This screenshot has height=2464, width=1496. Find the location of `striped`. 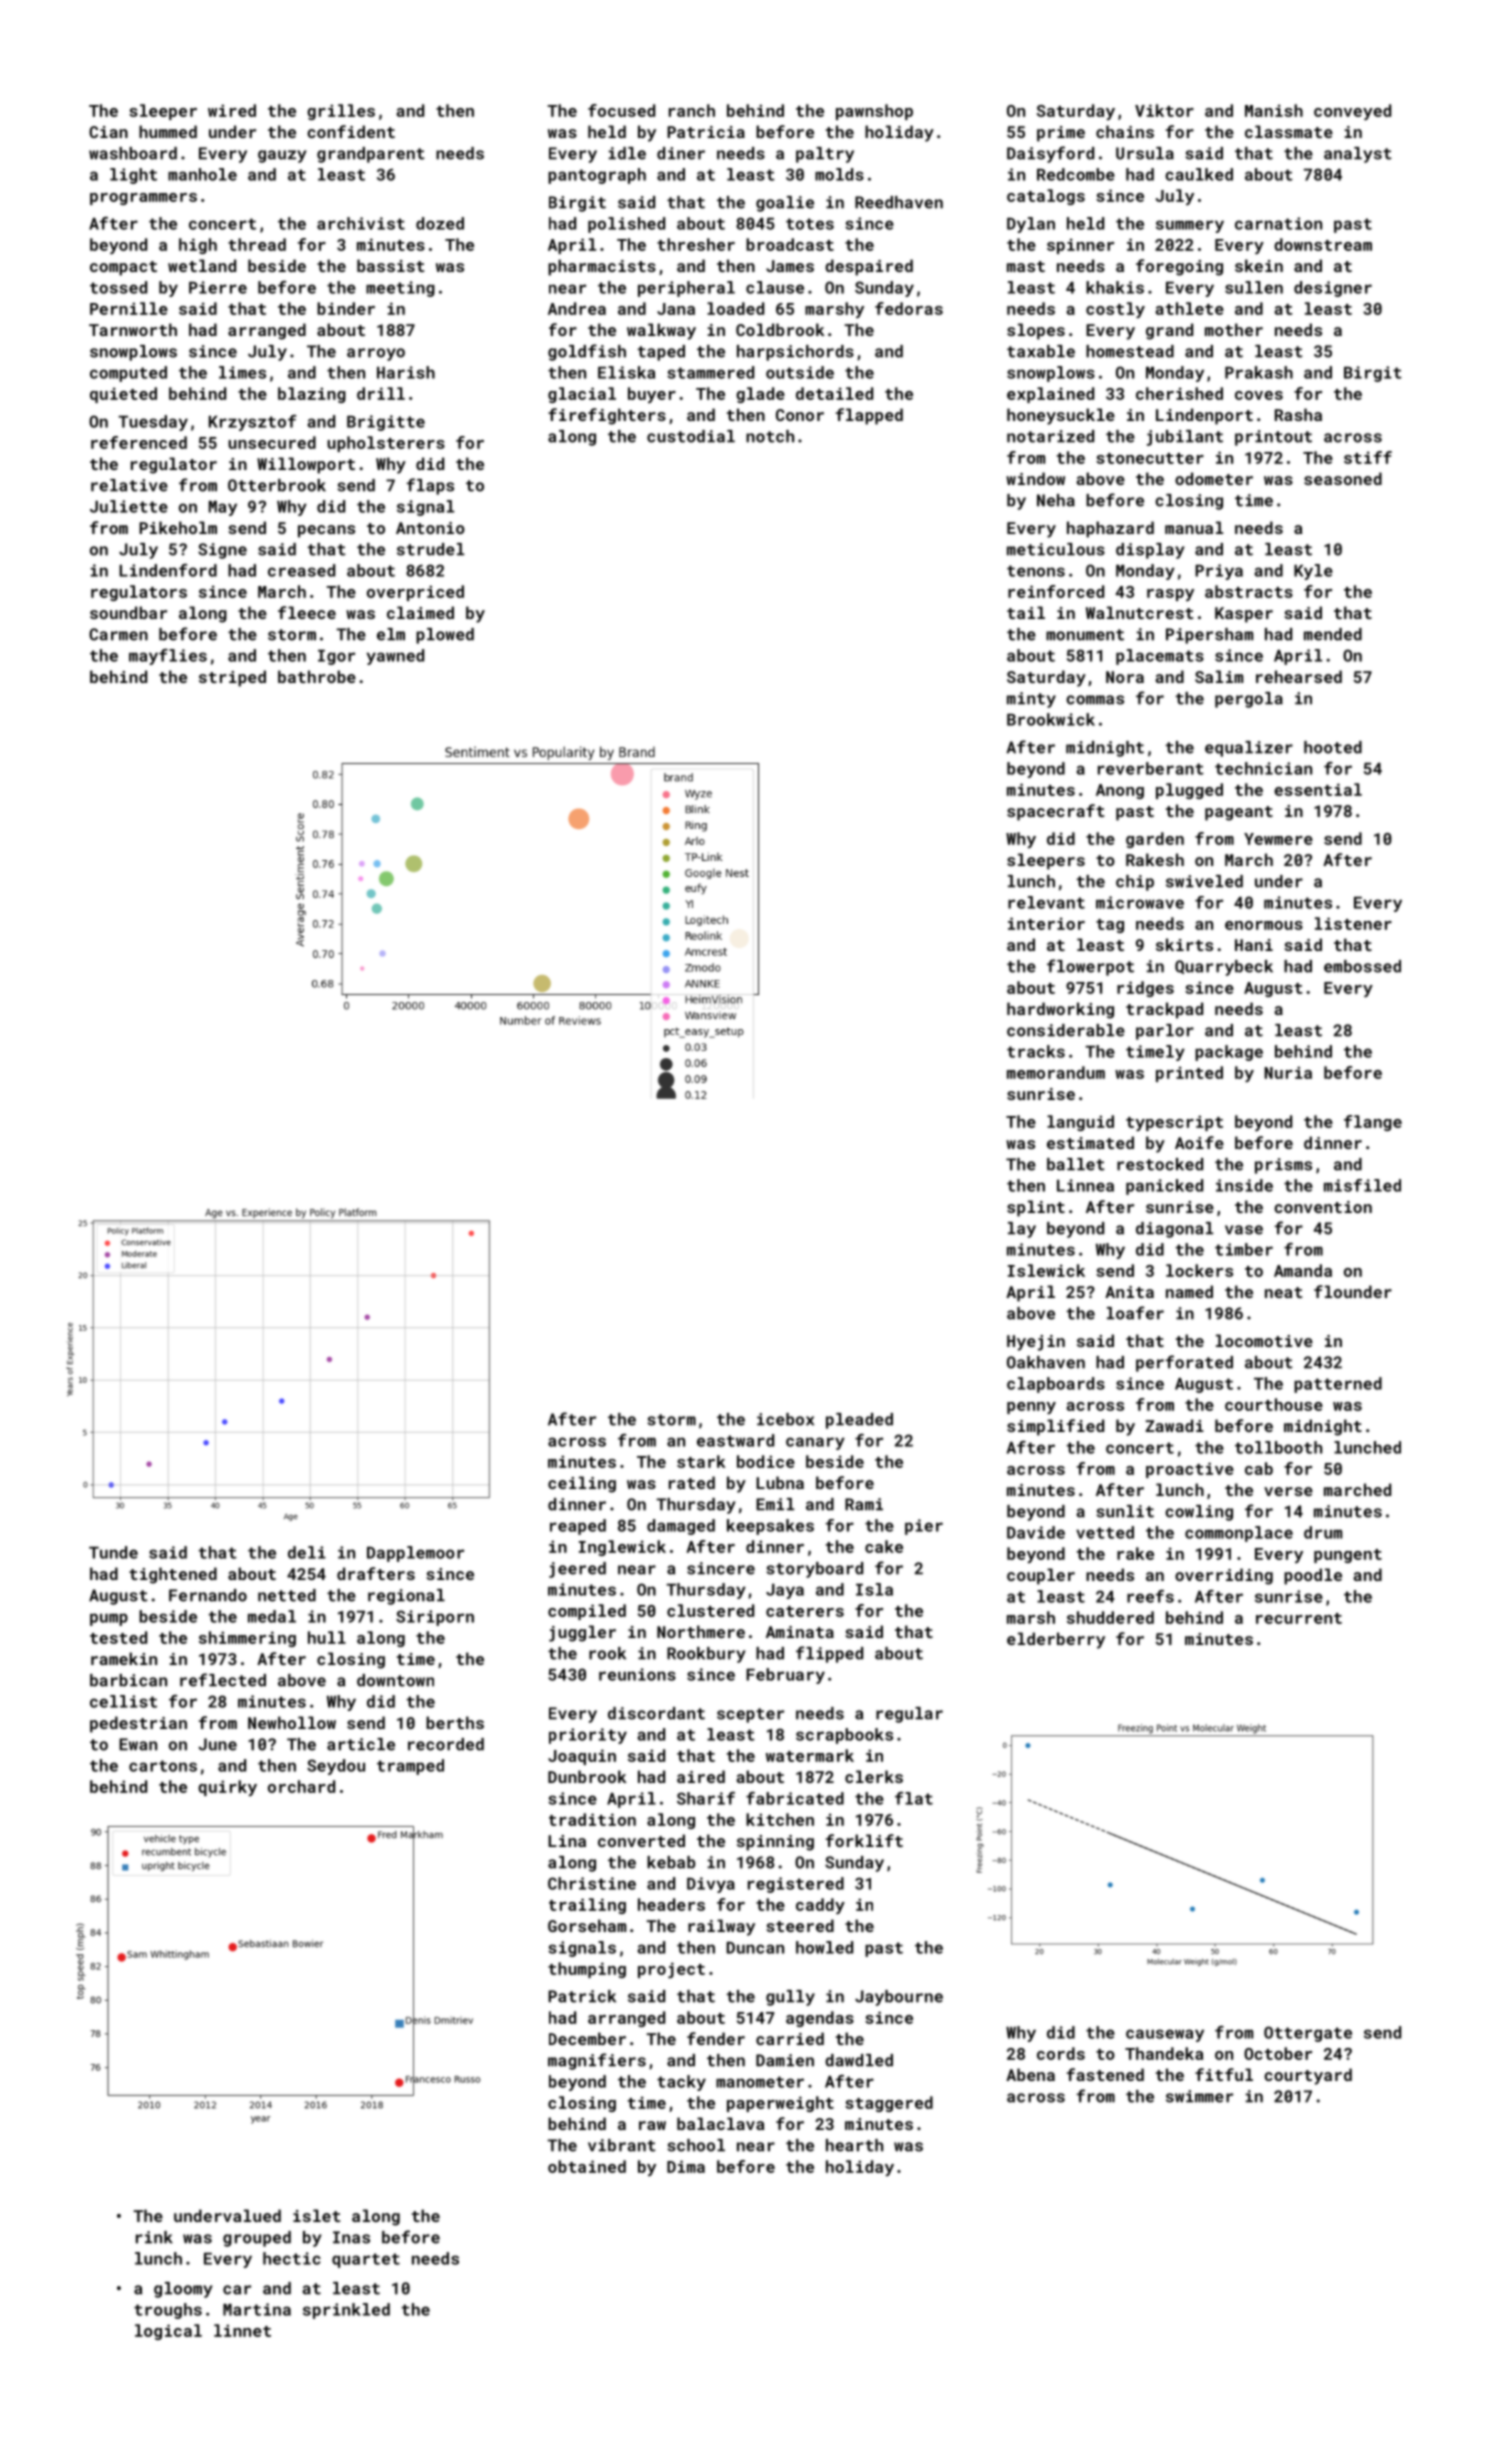

striped is located at coordinates (232, 678).
